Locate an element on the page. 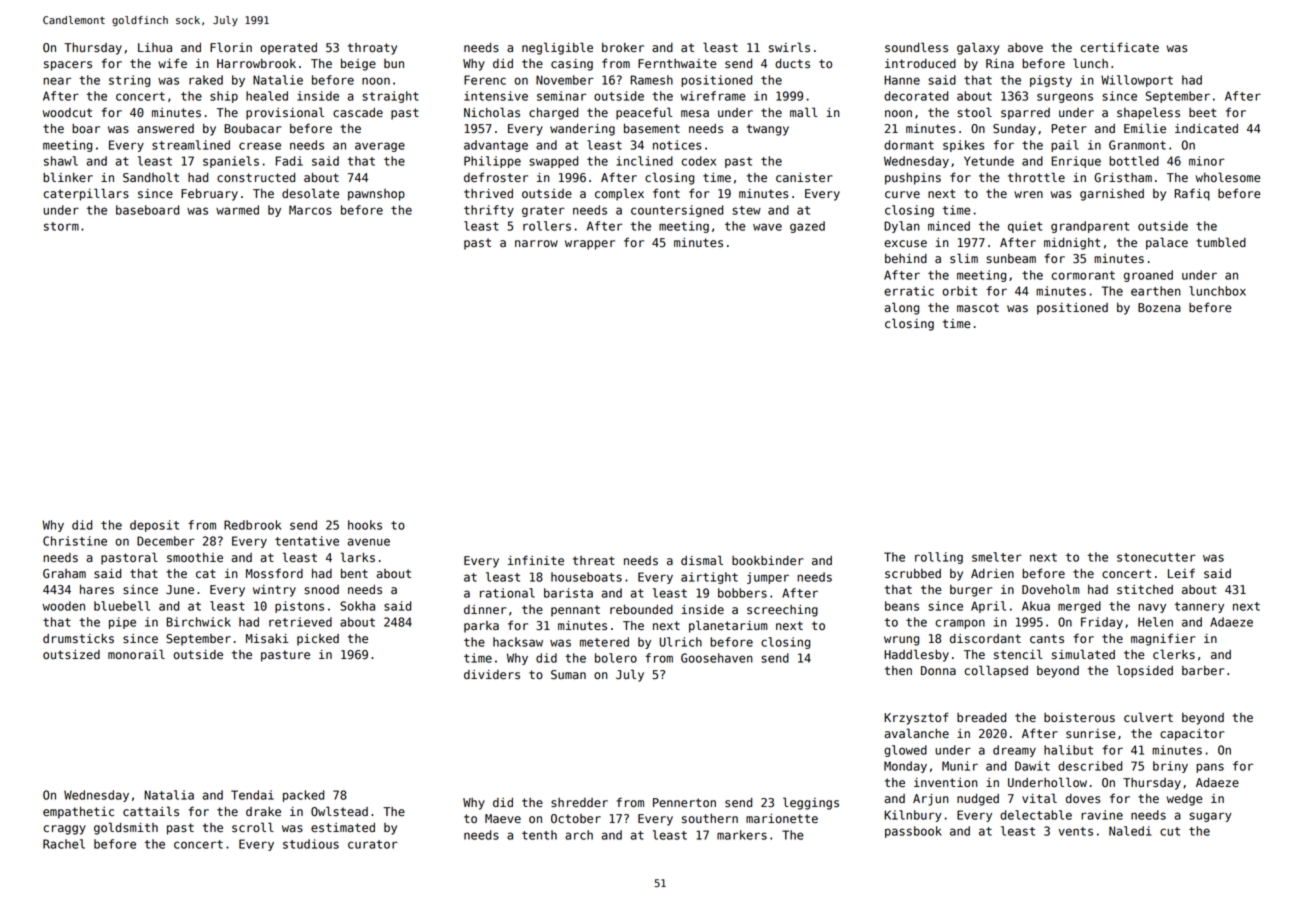 The width and height of the page is (1308, 924). operated is located at coordinates (288, 49).
